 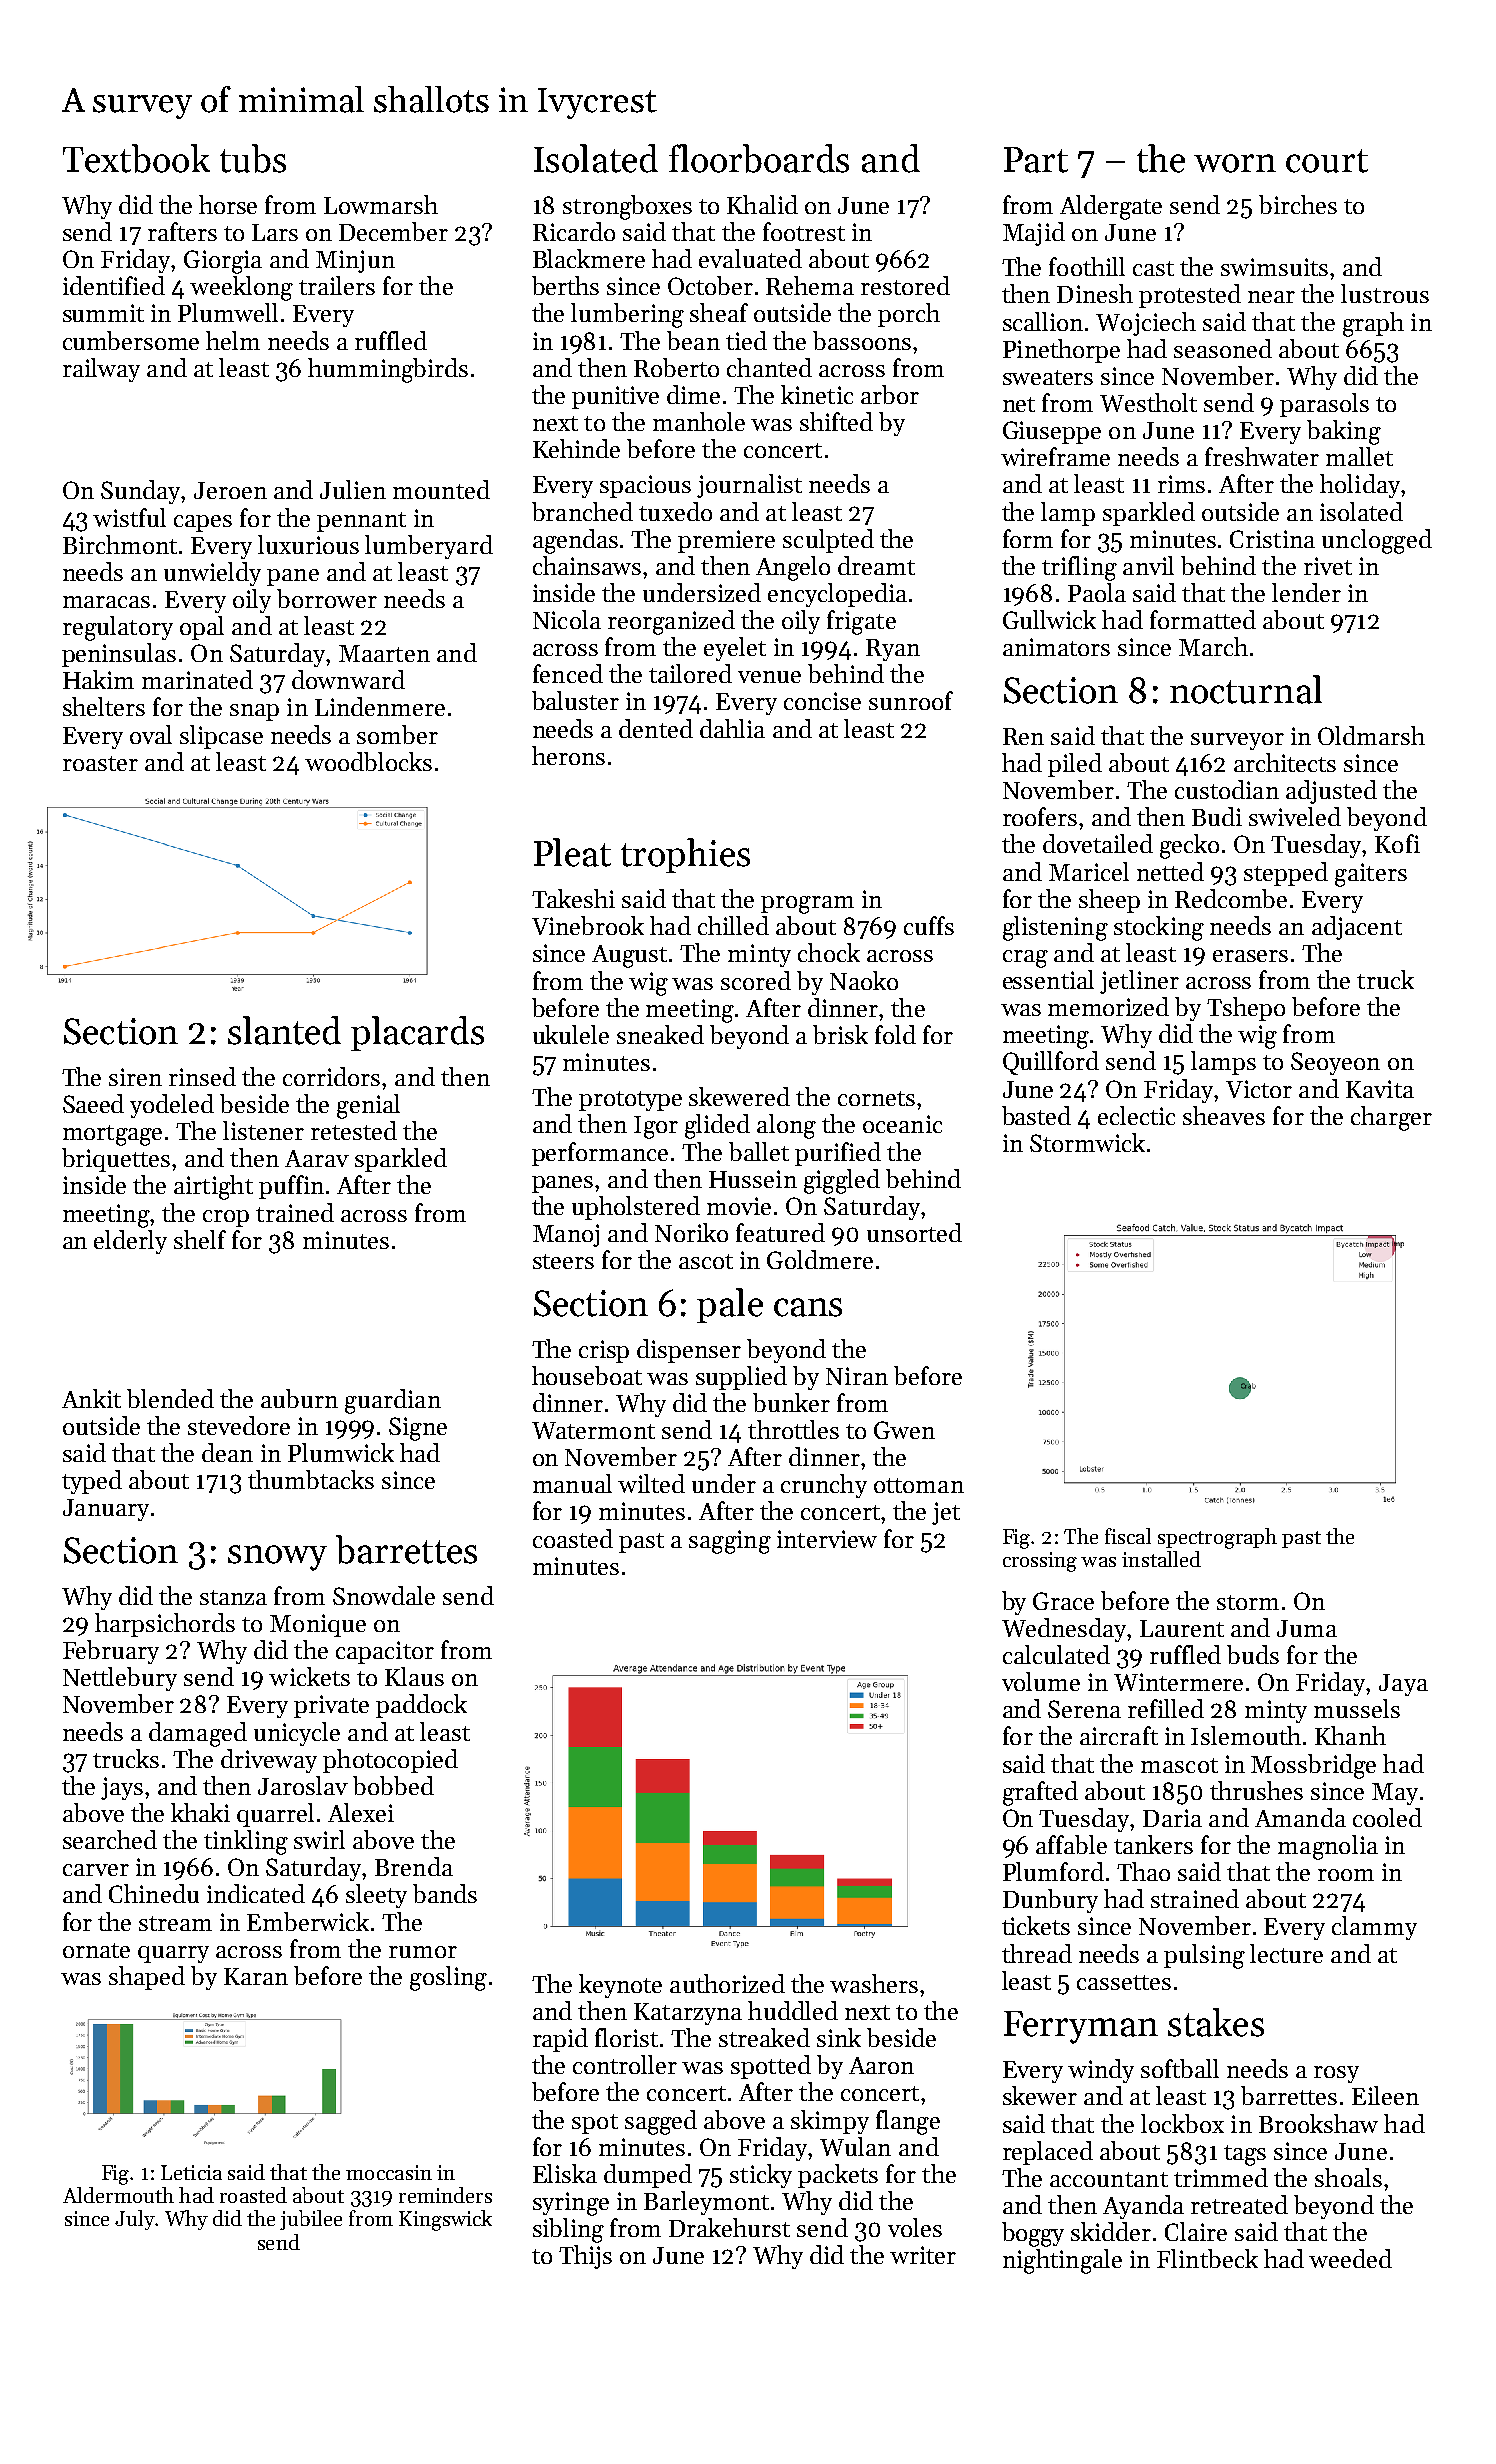 I want to click on protested, so click(x=1190, y=296).
